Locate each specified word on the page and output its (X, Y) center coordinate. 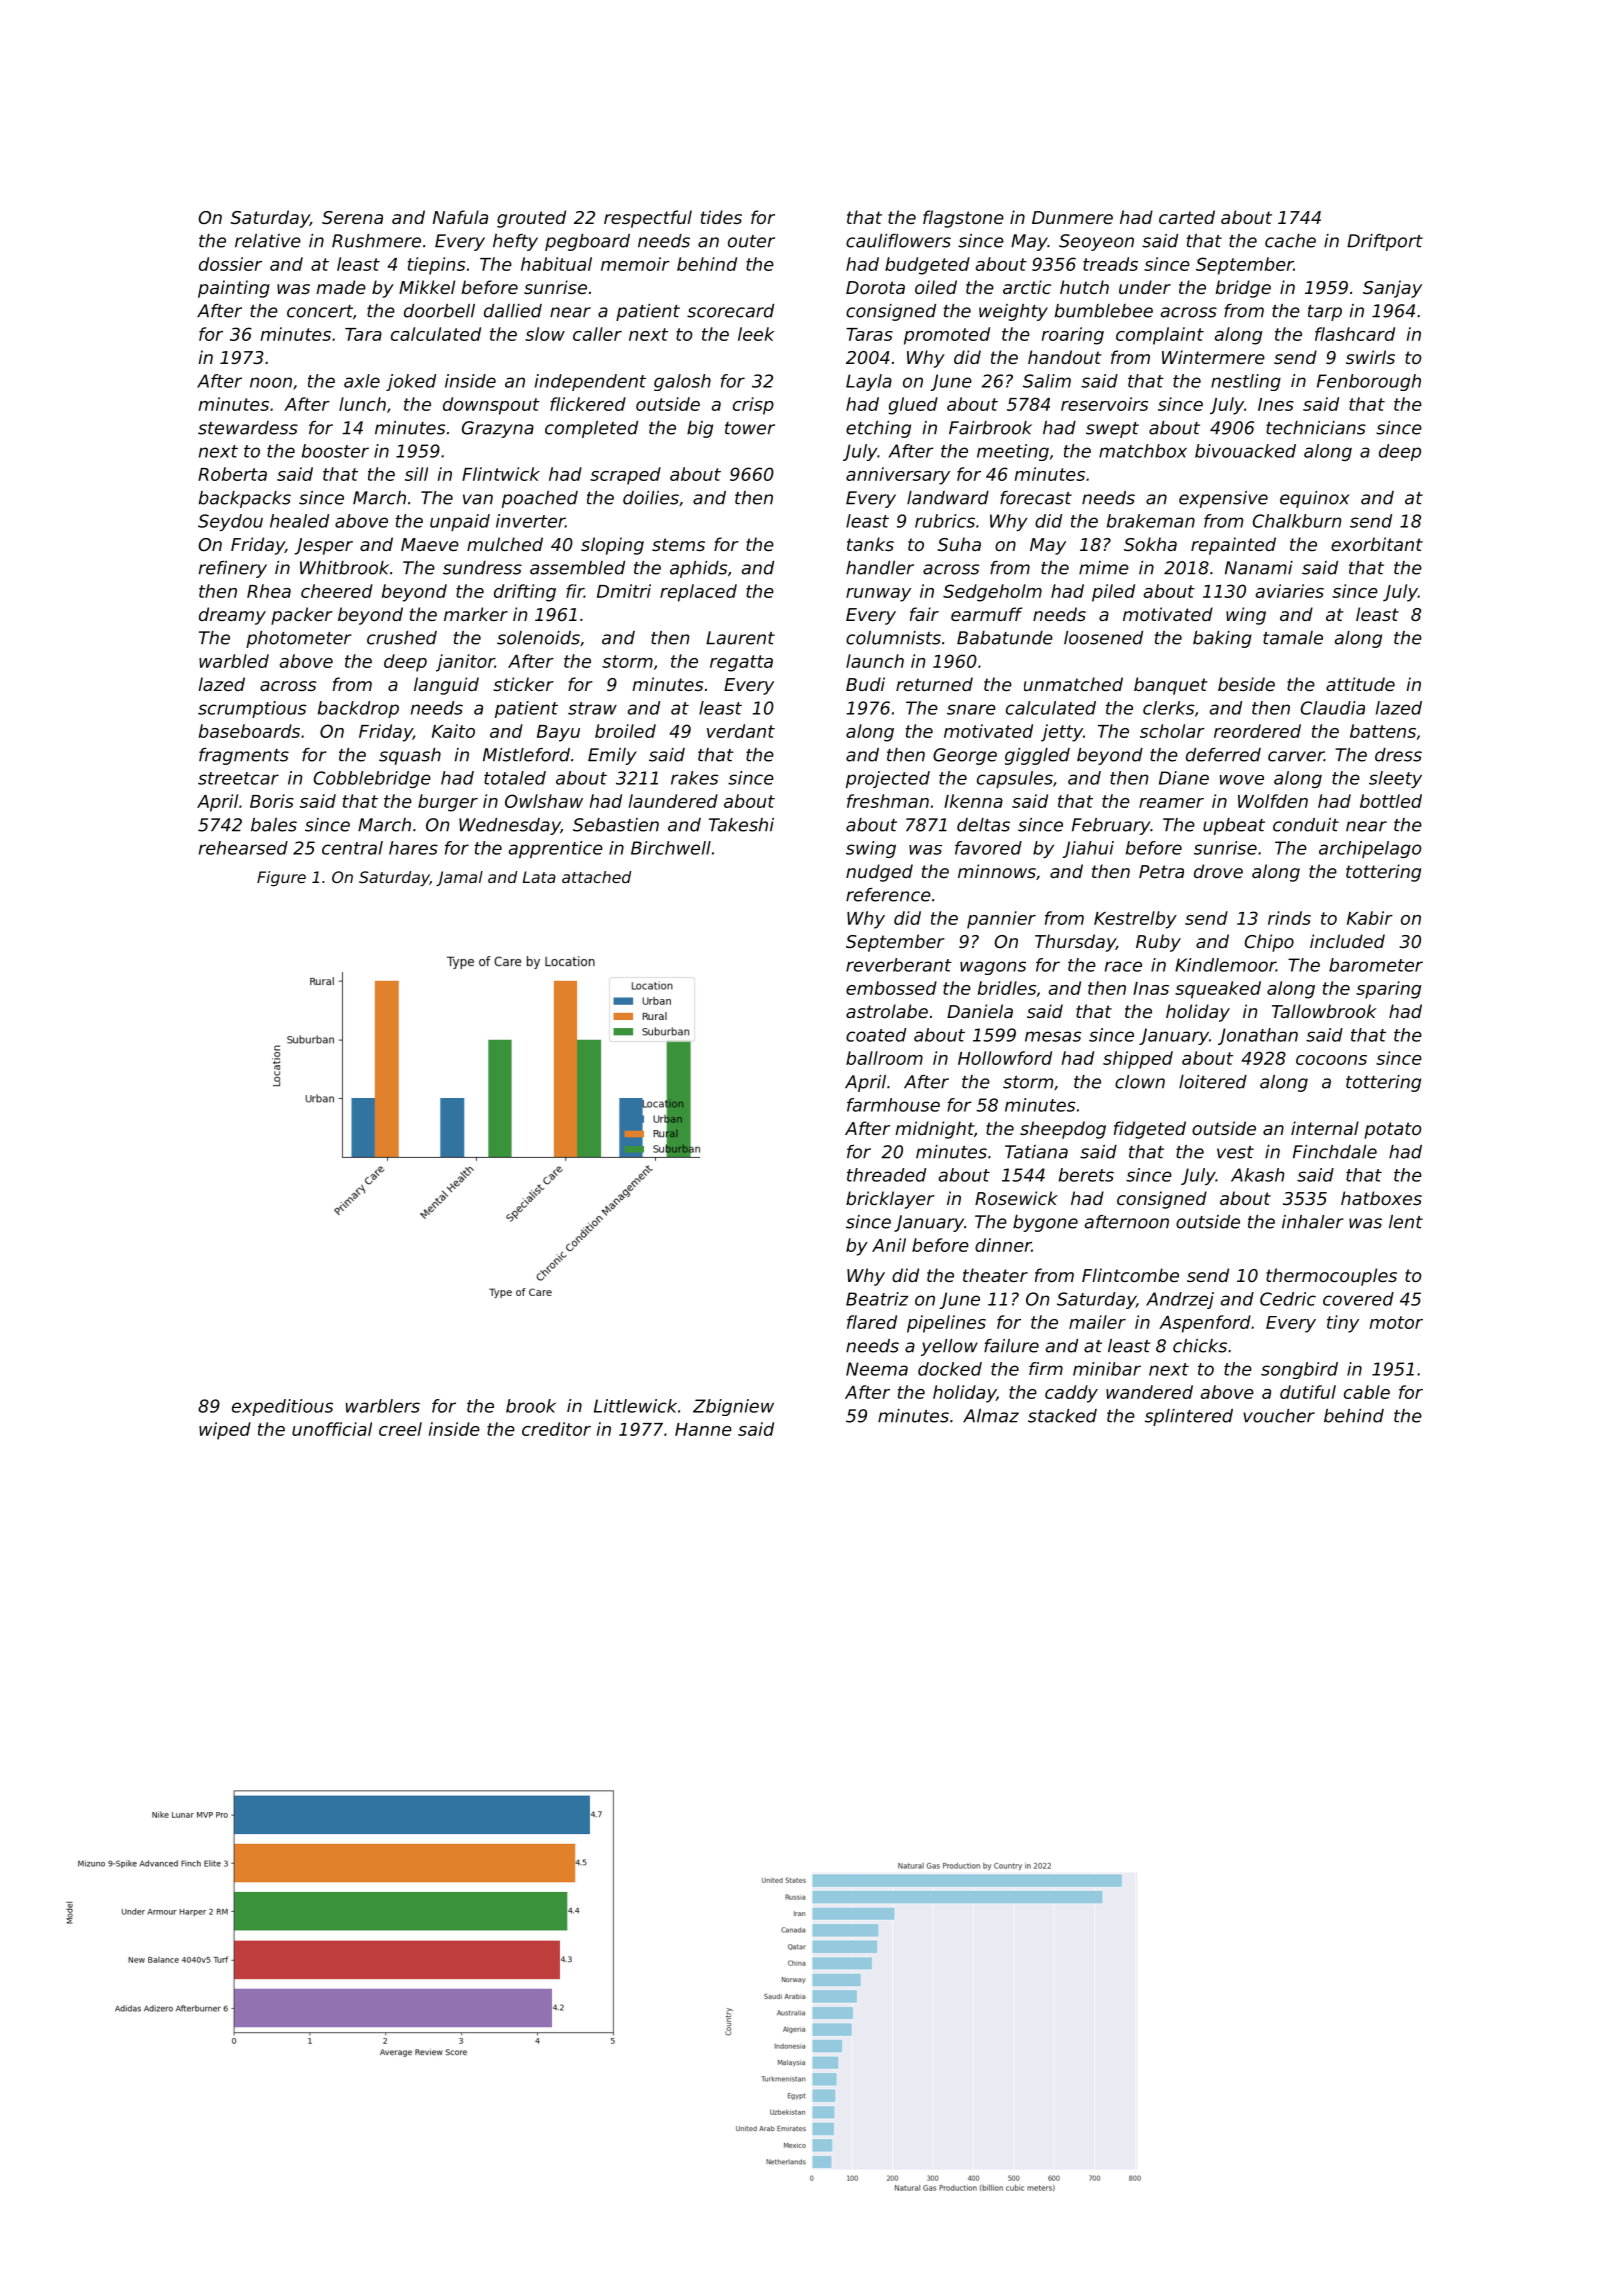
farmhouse (893, 1105)
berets (1086, 1175)
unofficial (332, 1429)
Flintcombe (1130, 1275)
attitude (1360, 684)
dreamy (232, 616)
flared (872, 1322)
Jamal (459, 878)
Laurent (740, 638)
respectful (648, 219)
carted (1187, 217)
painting (234, 289)
